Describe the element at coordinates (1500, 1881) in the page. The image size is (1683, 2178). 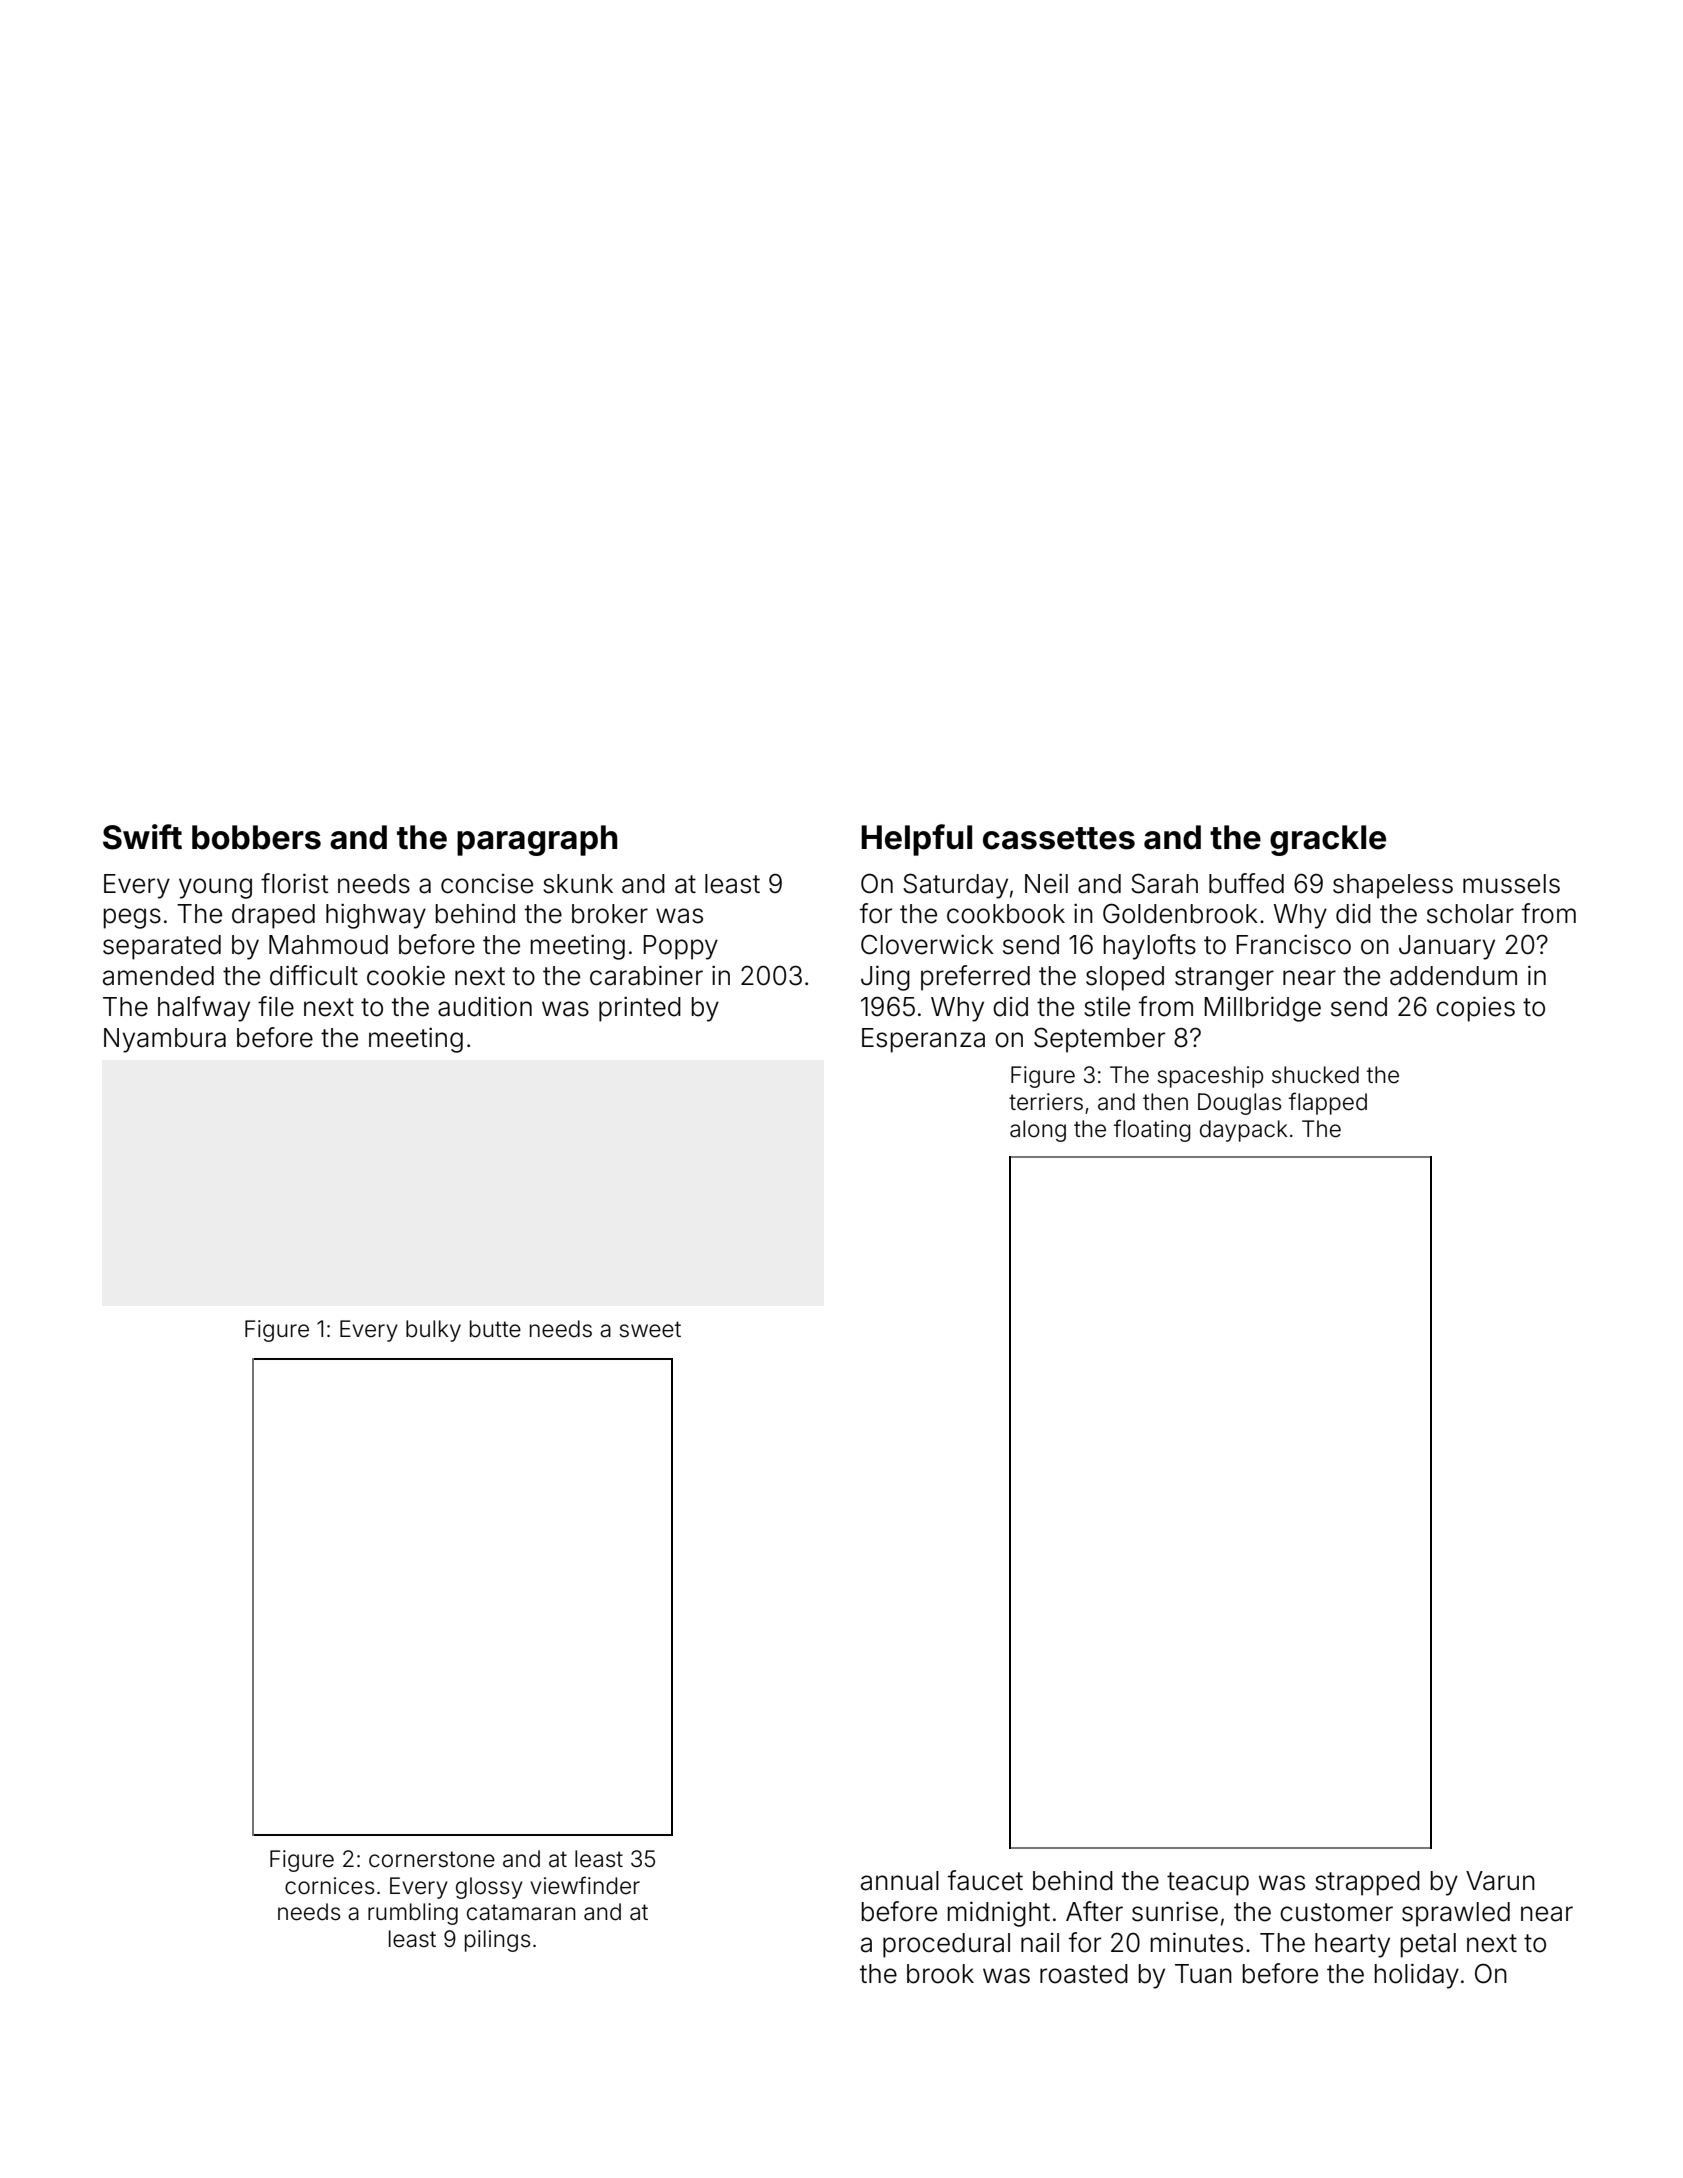
I see `Varun` at that location.
